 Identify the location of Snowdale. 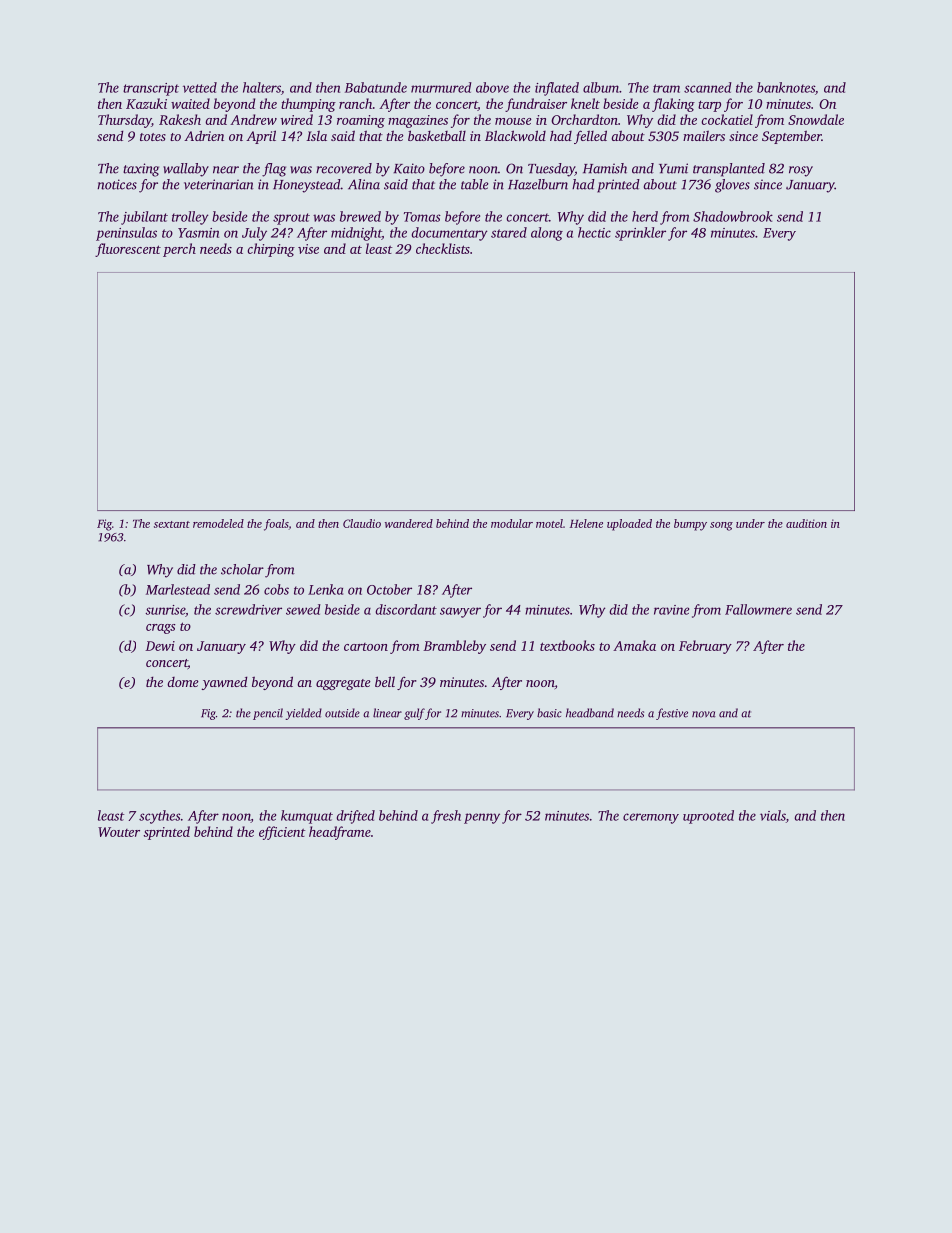
(816, 119).
